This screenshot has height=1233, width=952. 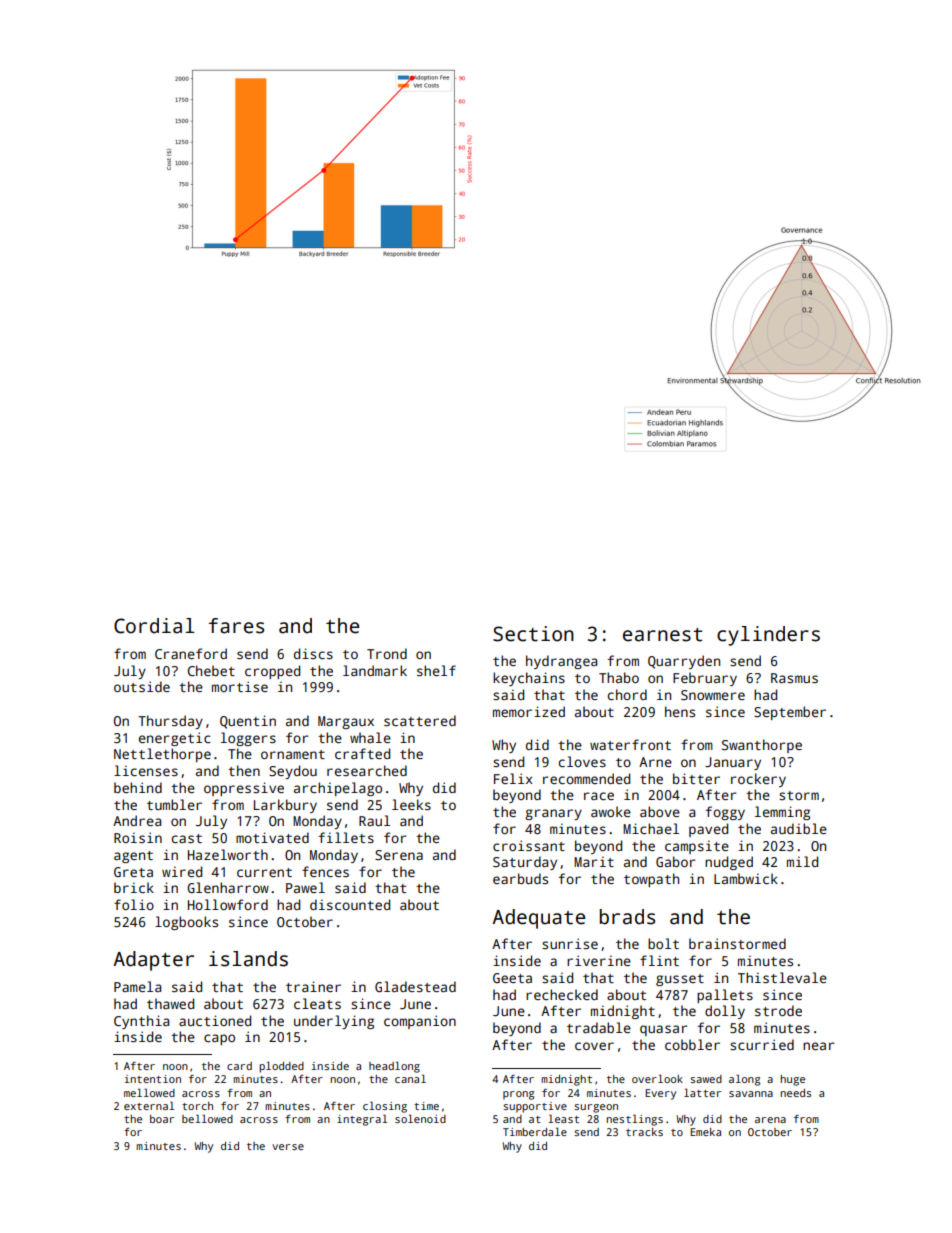 I want to click on Section, so click(x=533, y=634).
